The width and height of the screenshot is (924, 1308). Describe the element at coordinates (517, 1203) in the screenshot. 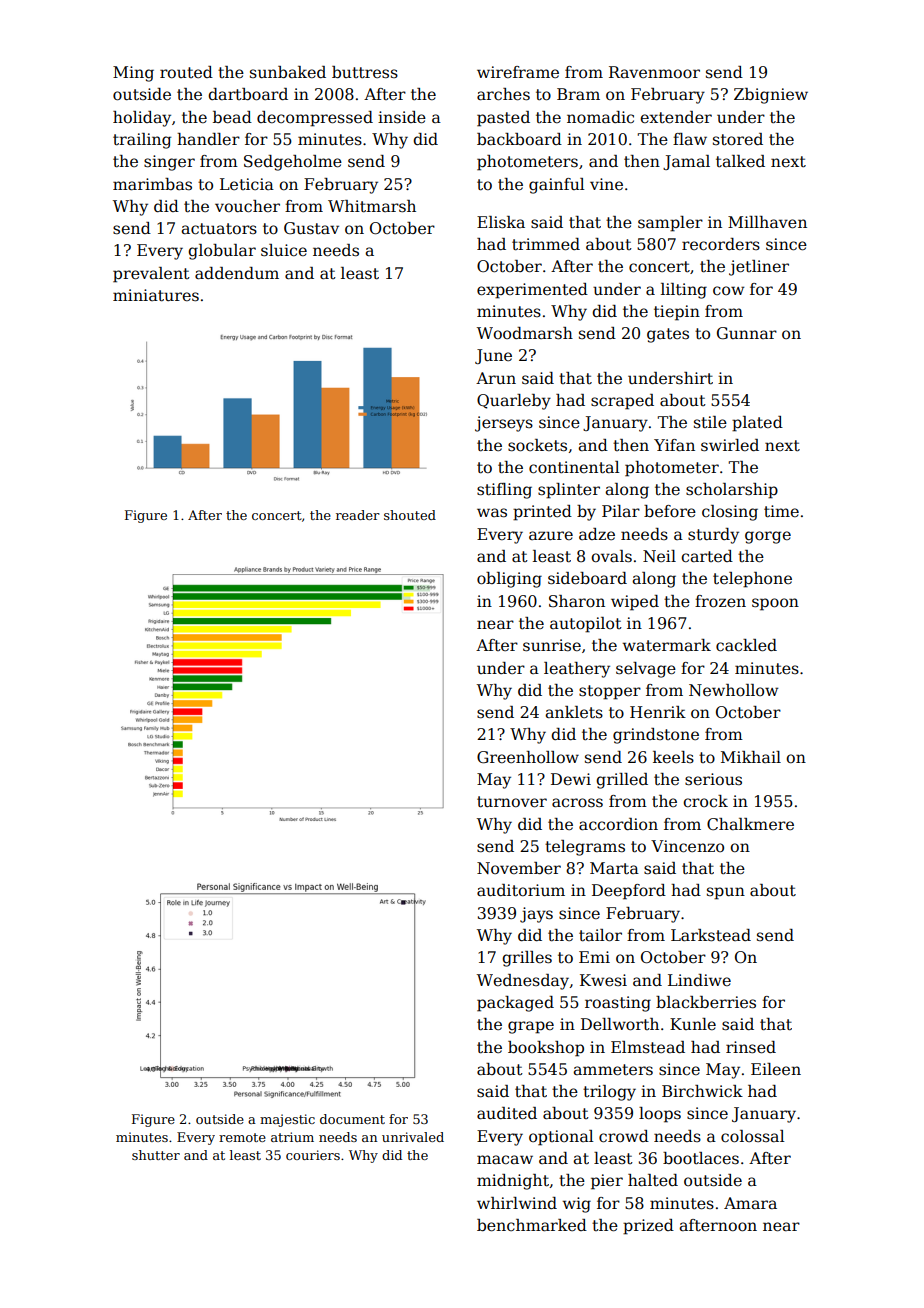

I see `whirlwind` at that location.
